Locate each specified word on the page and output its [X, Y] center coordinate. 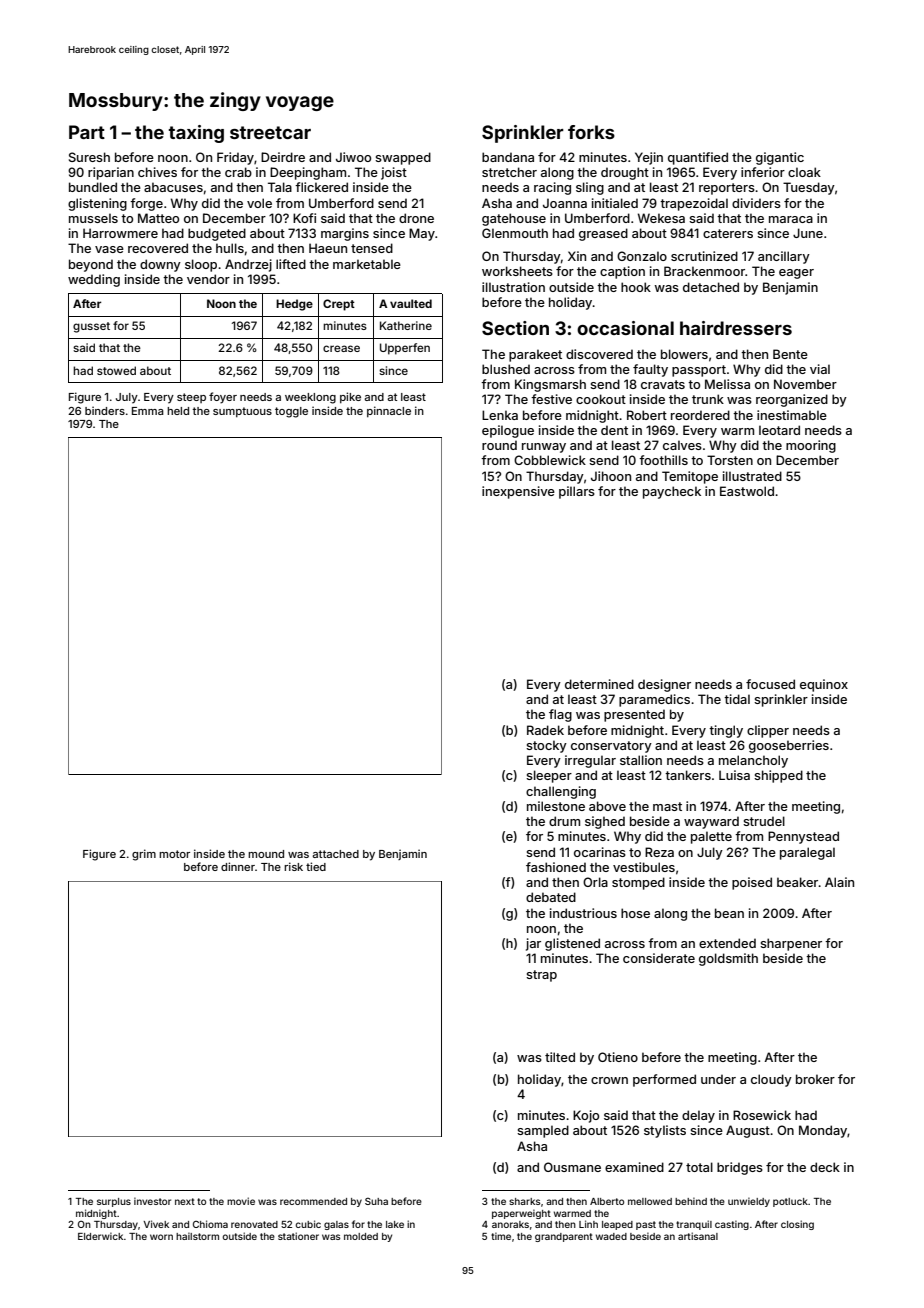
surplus [114, 1202]
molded [361, 1236]
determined [599, 684]
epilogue [508, 431]
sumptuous [242, 412]
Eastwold [747, 491]
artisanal [698, 1236]
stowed [116, 370]
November [805, 384]
